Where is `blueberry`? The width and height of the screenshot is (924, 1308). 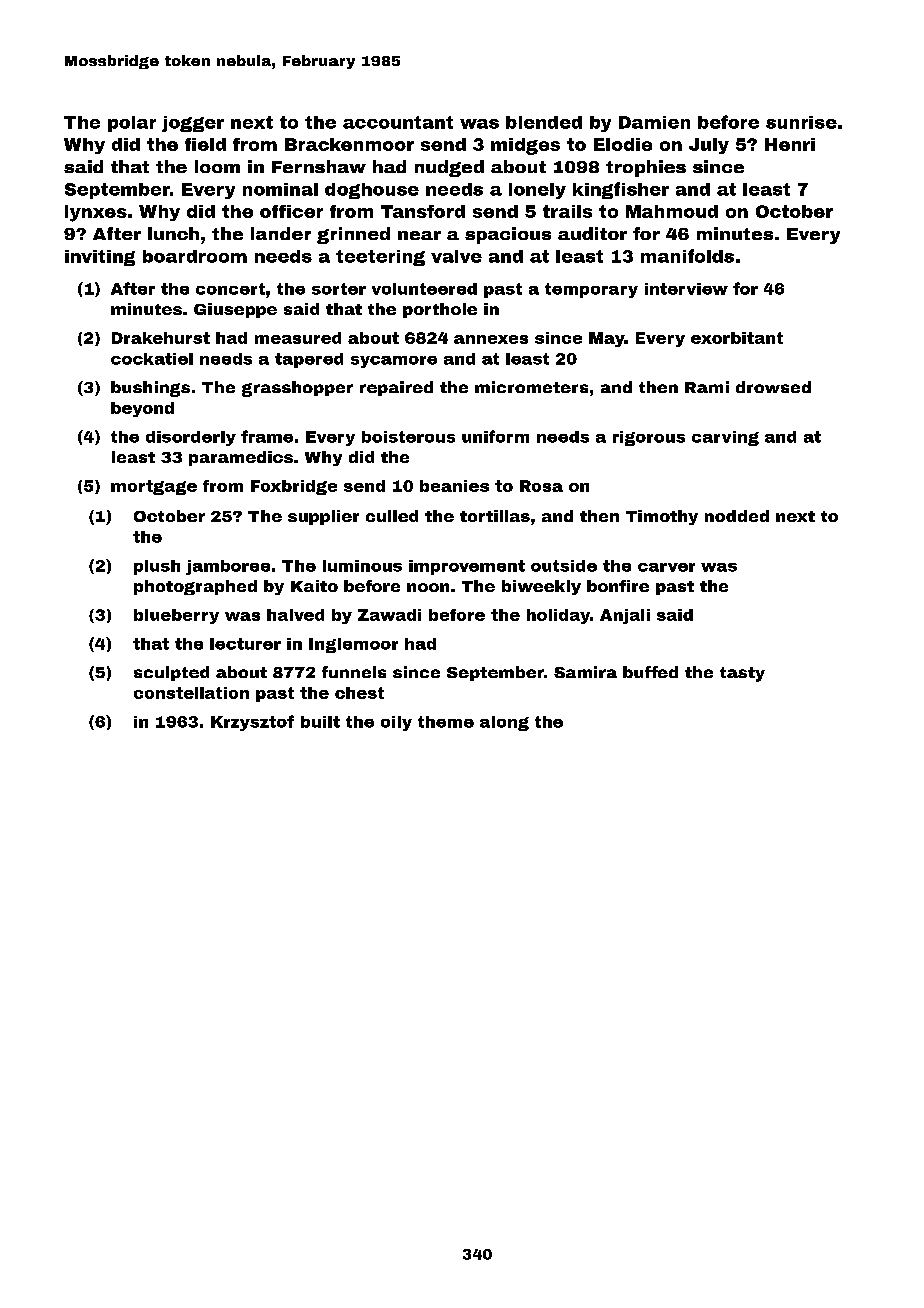
blueberry is located at coordinates (176, 616).
